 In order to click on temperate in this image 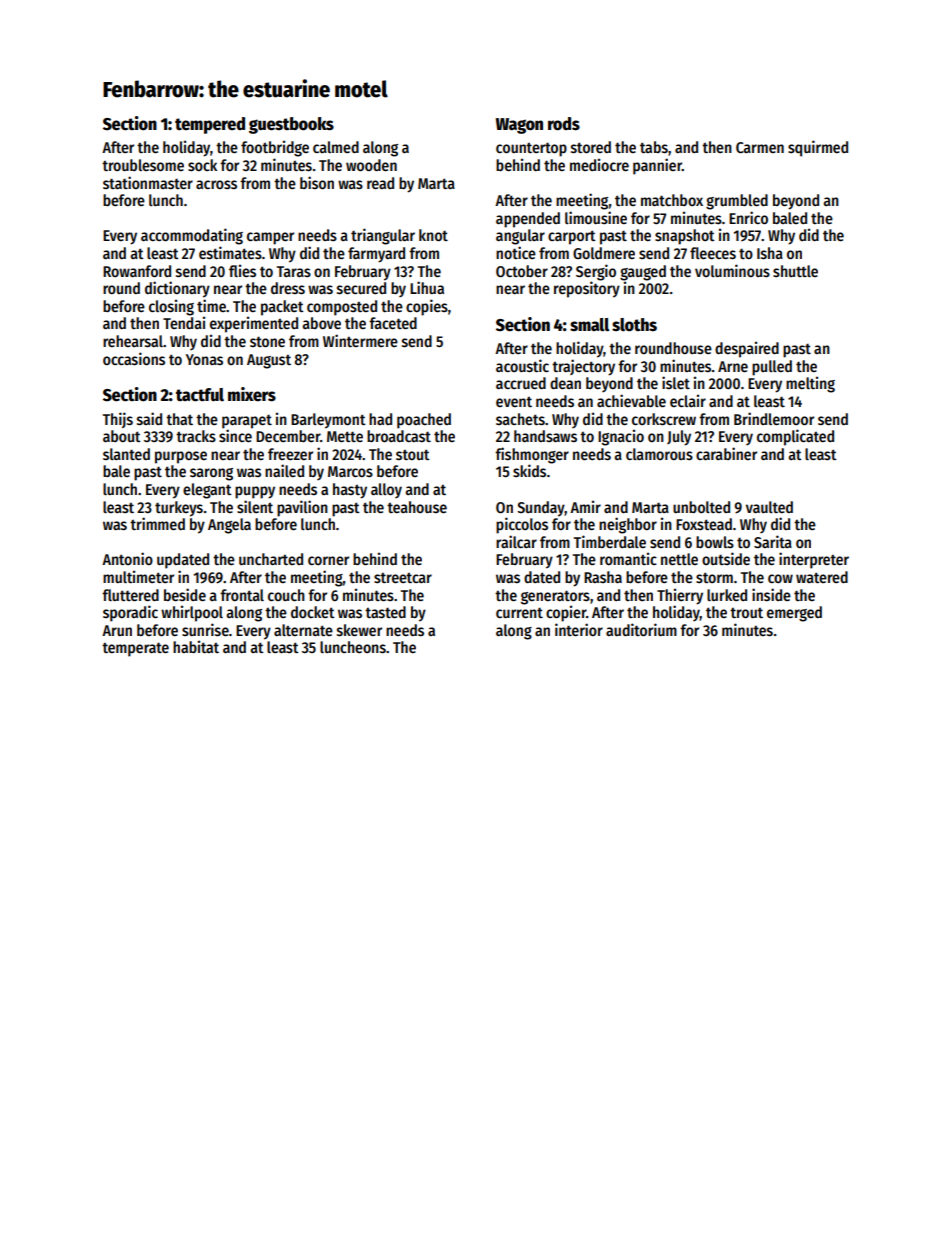, I will do `click(135, 650)`.
